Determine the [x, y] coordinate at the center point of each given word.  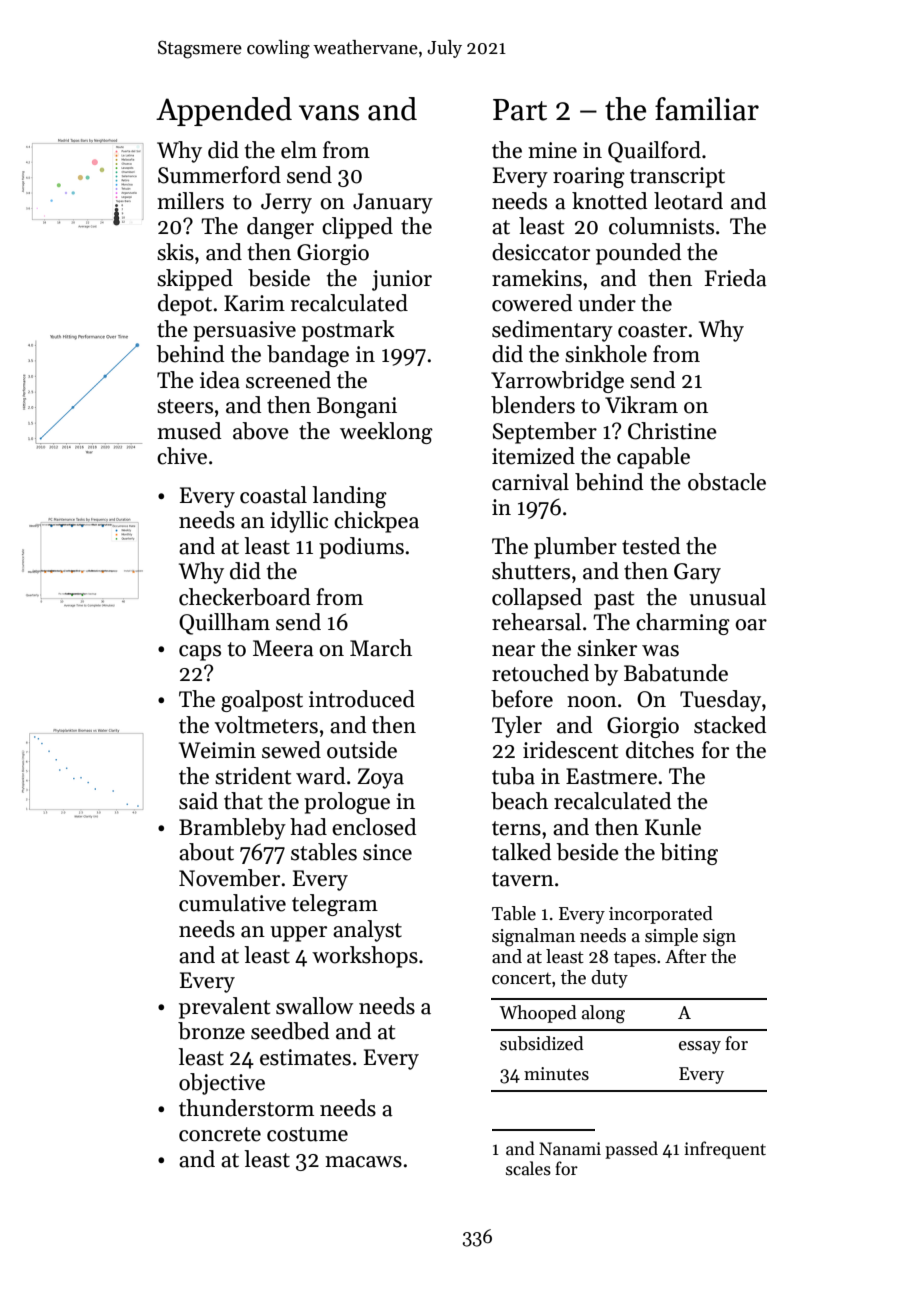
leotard [688, 201]
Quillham [224, 624]
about [206, 852]
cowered [532, 303]
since [387, 852]
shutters [531, 571]
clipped [357, 228]
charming [683, 624]
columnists [661, 226]
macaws [363, 1162]
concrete [220, 1134]
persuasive [244, 331]
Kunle [673, 827]
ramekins [537, 278]
